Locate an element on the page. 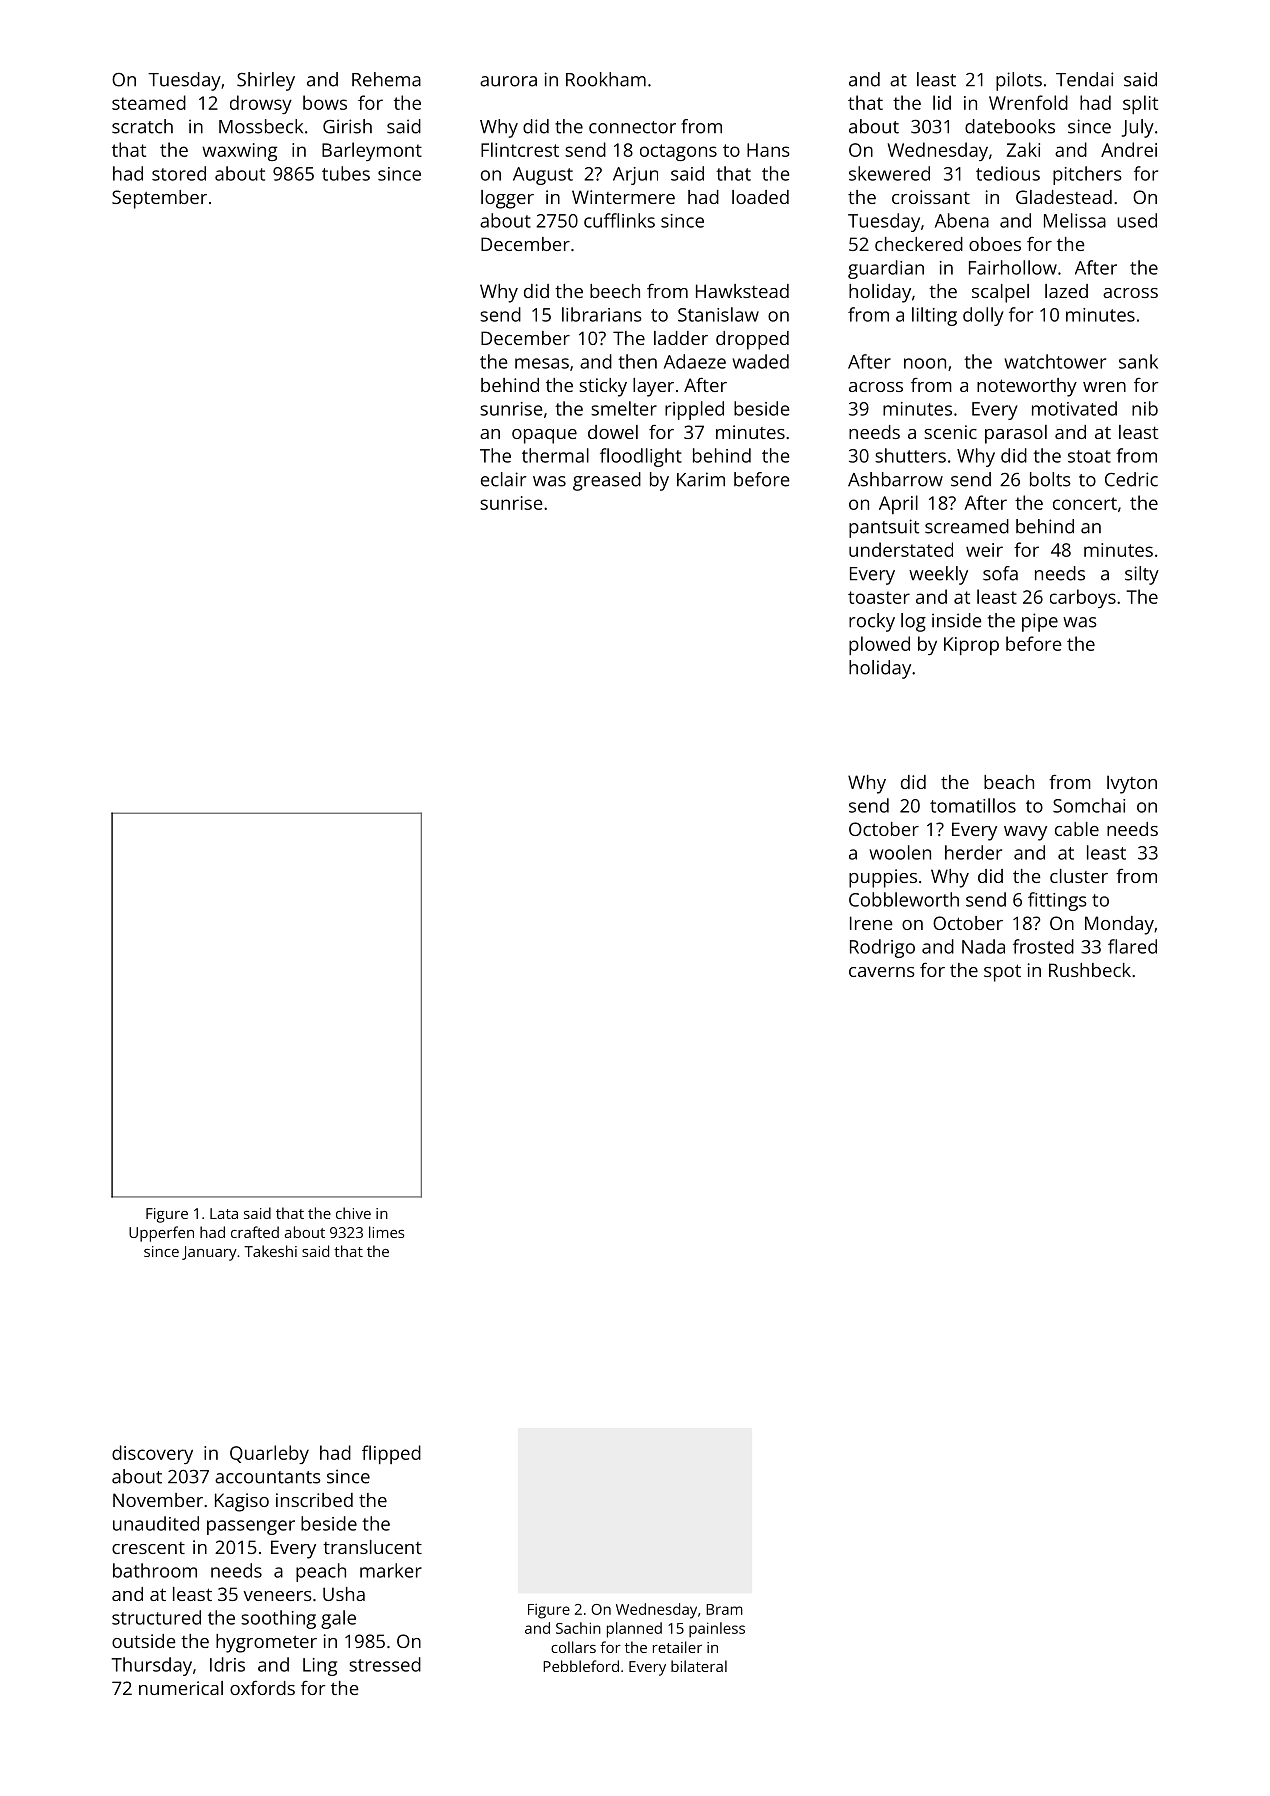 The image size is (1270, 1796). numerical is located at coordinates (181, 1688).
